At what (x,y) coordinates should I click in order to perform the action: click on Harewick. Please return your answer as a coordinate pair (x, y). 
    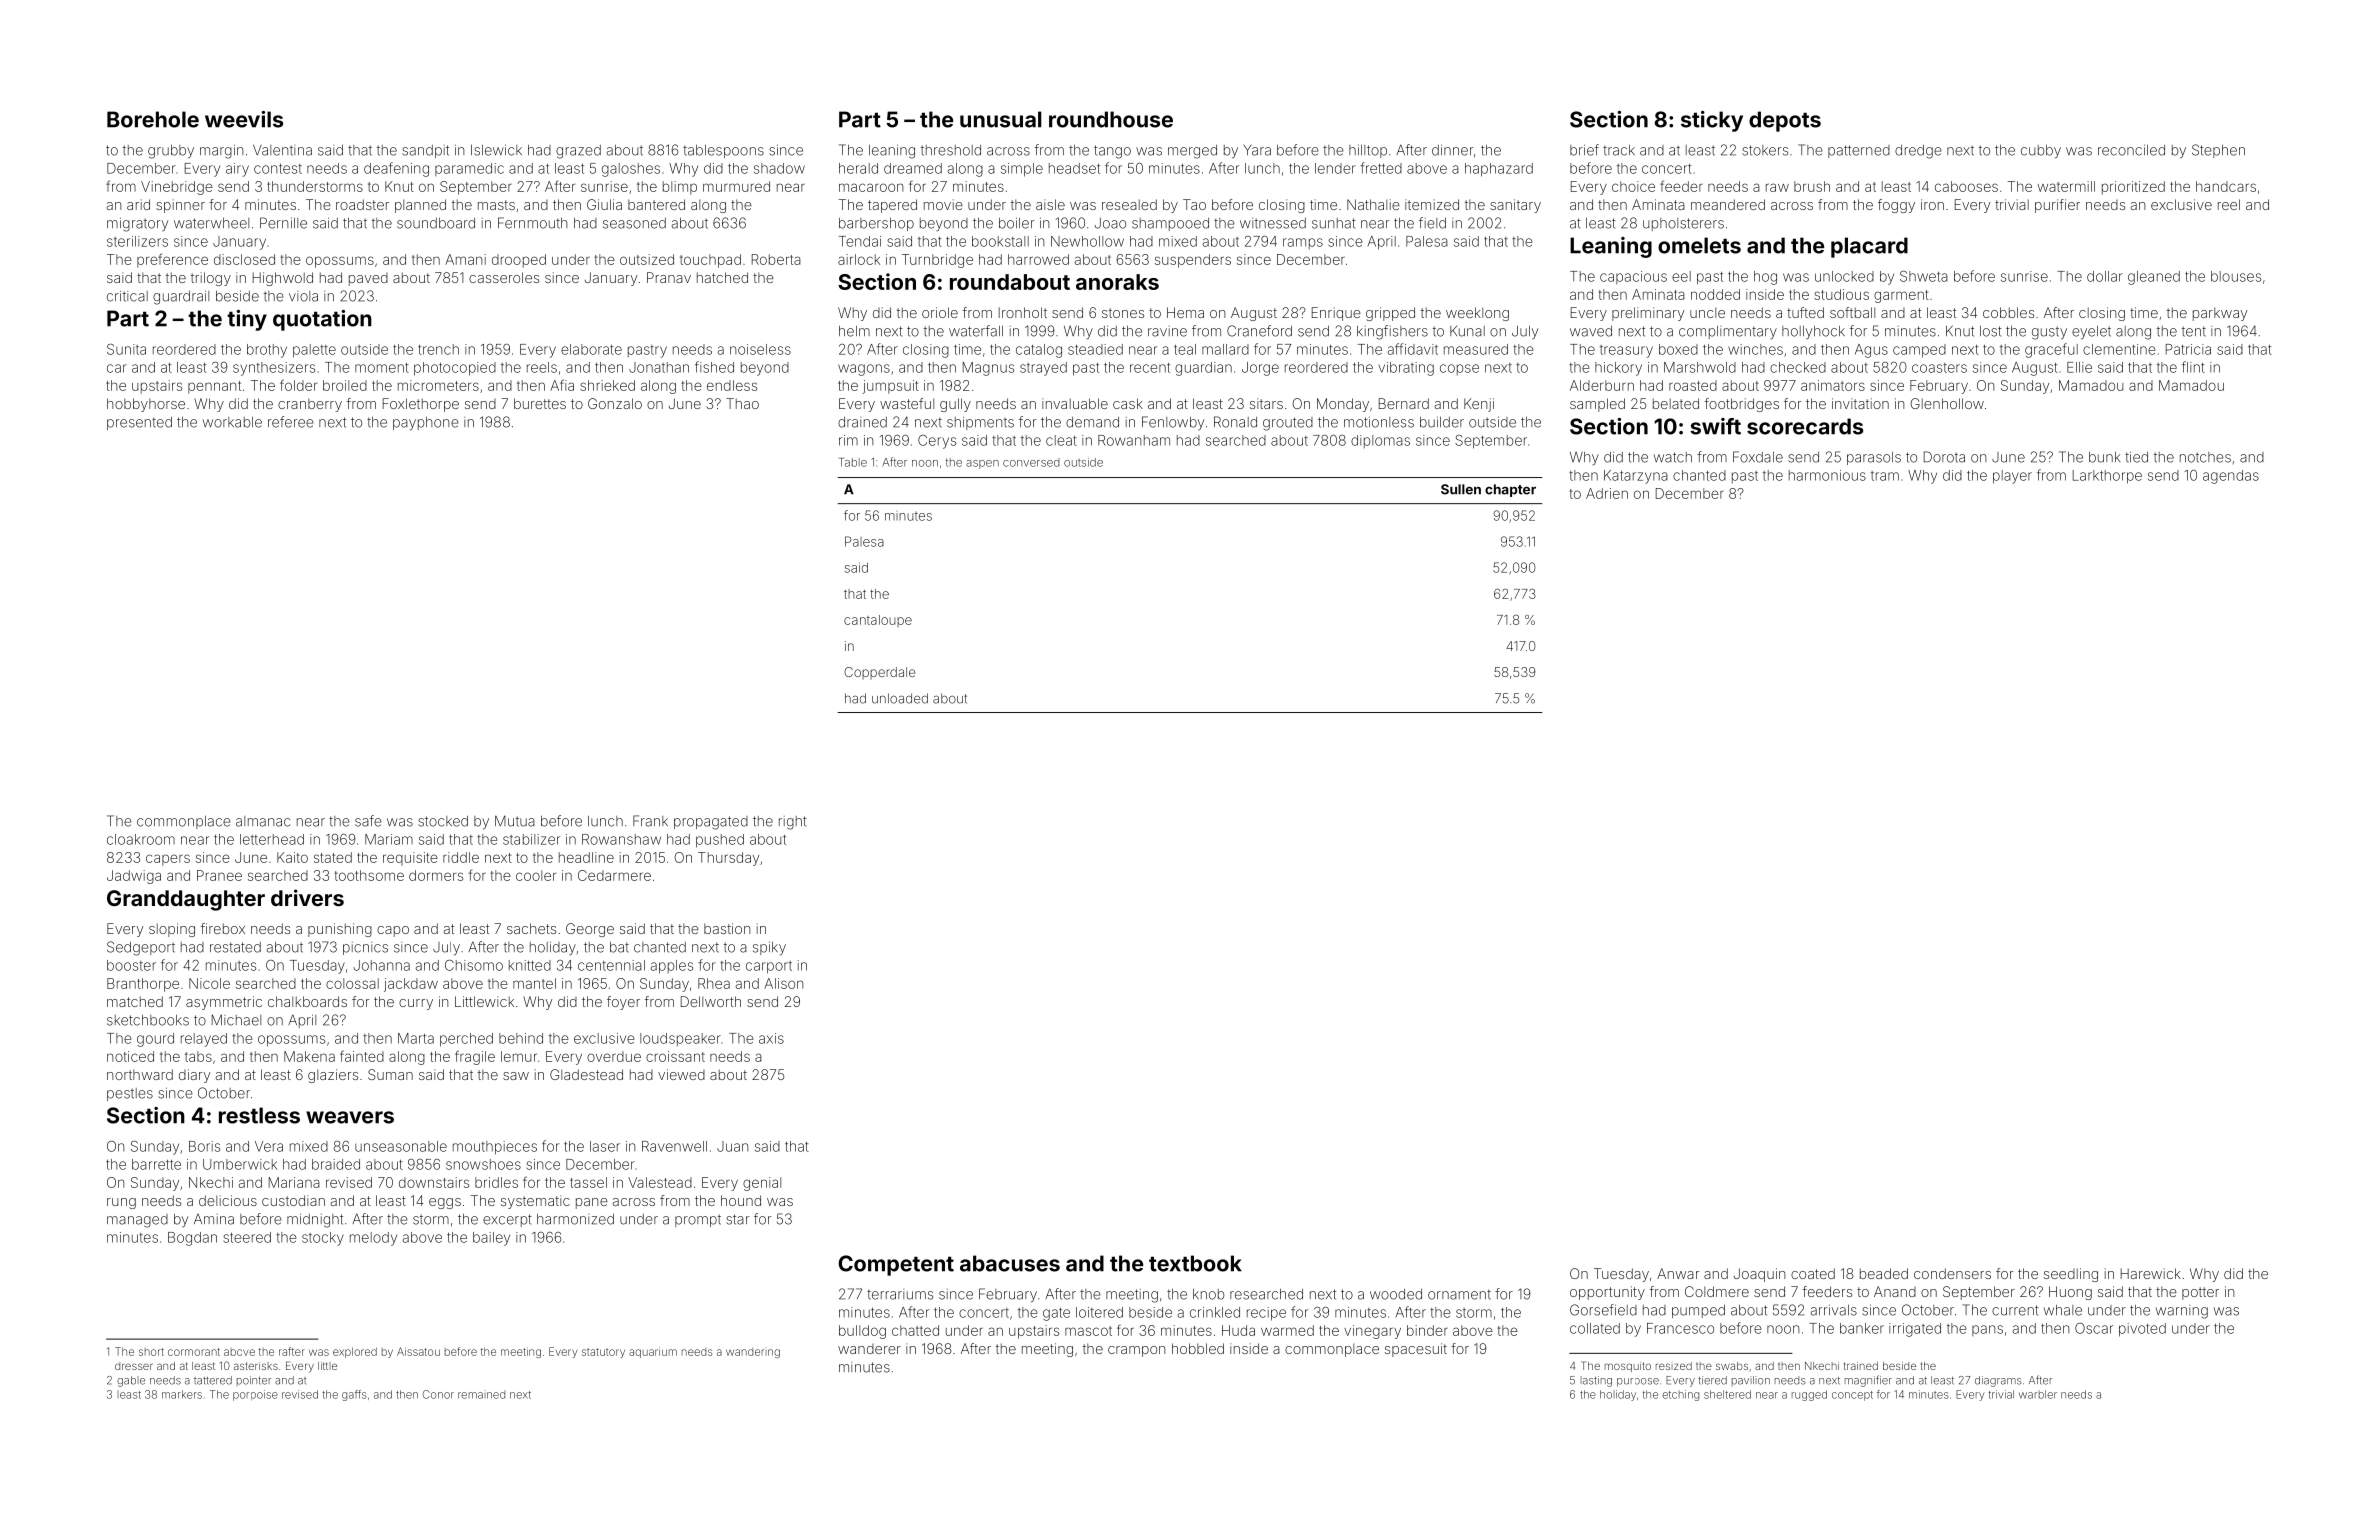
    Looking at the image, I should click on (2151, 1273).
